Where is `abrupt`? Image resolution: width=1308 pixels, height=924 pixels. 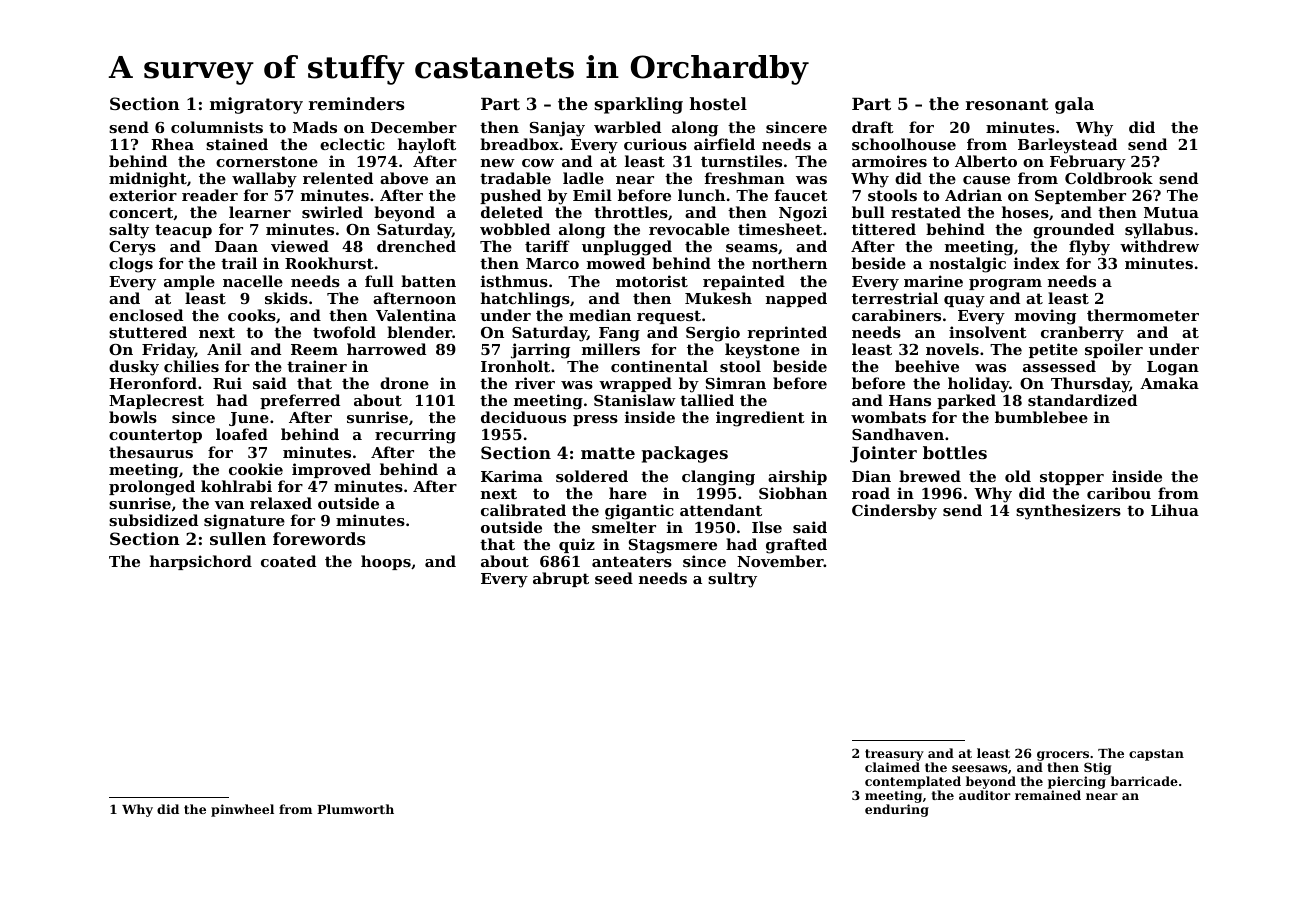 abrupt is located at coordinates (561, 579).
